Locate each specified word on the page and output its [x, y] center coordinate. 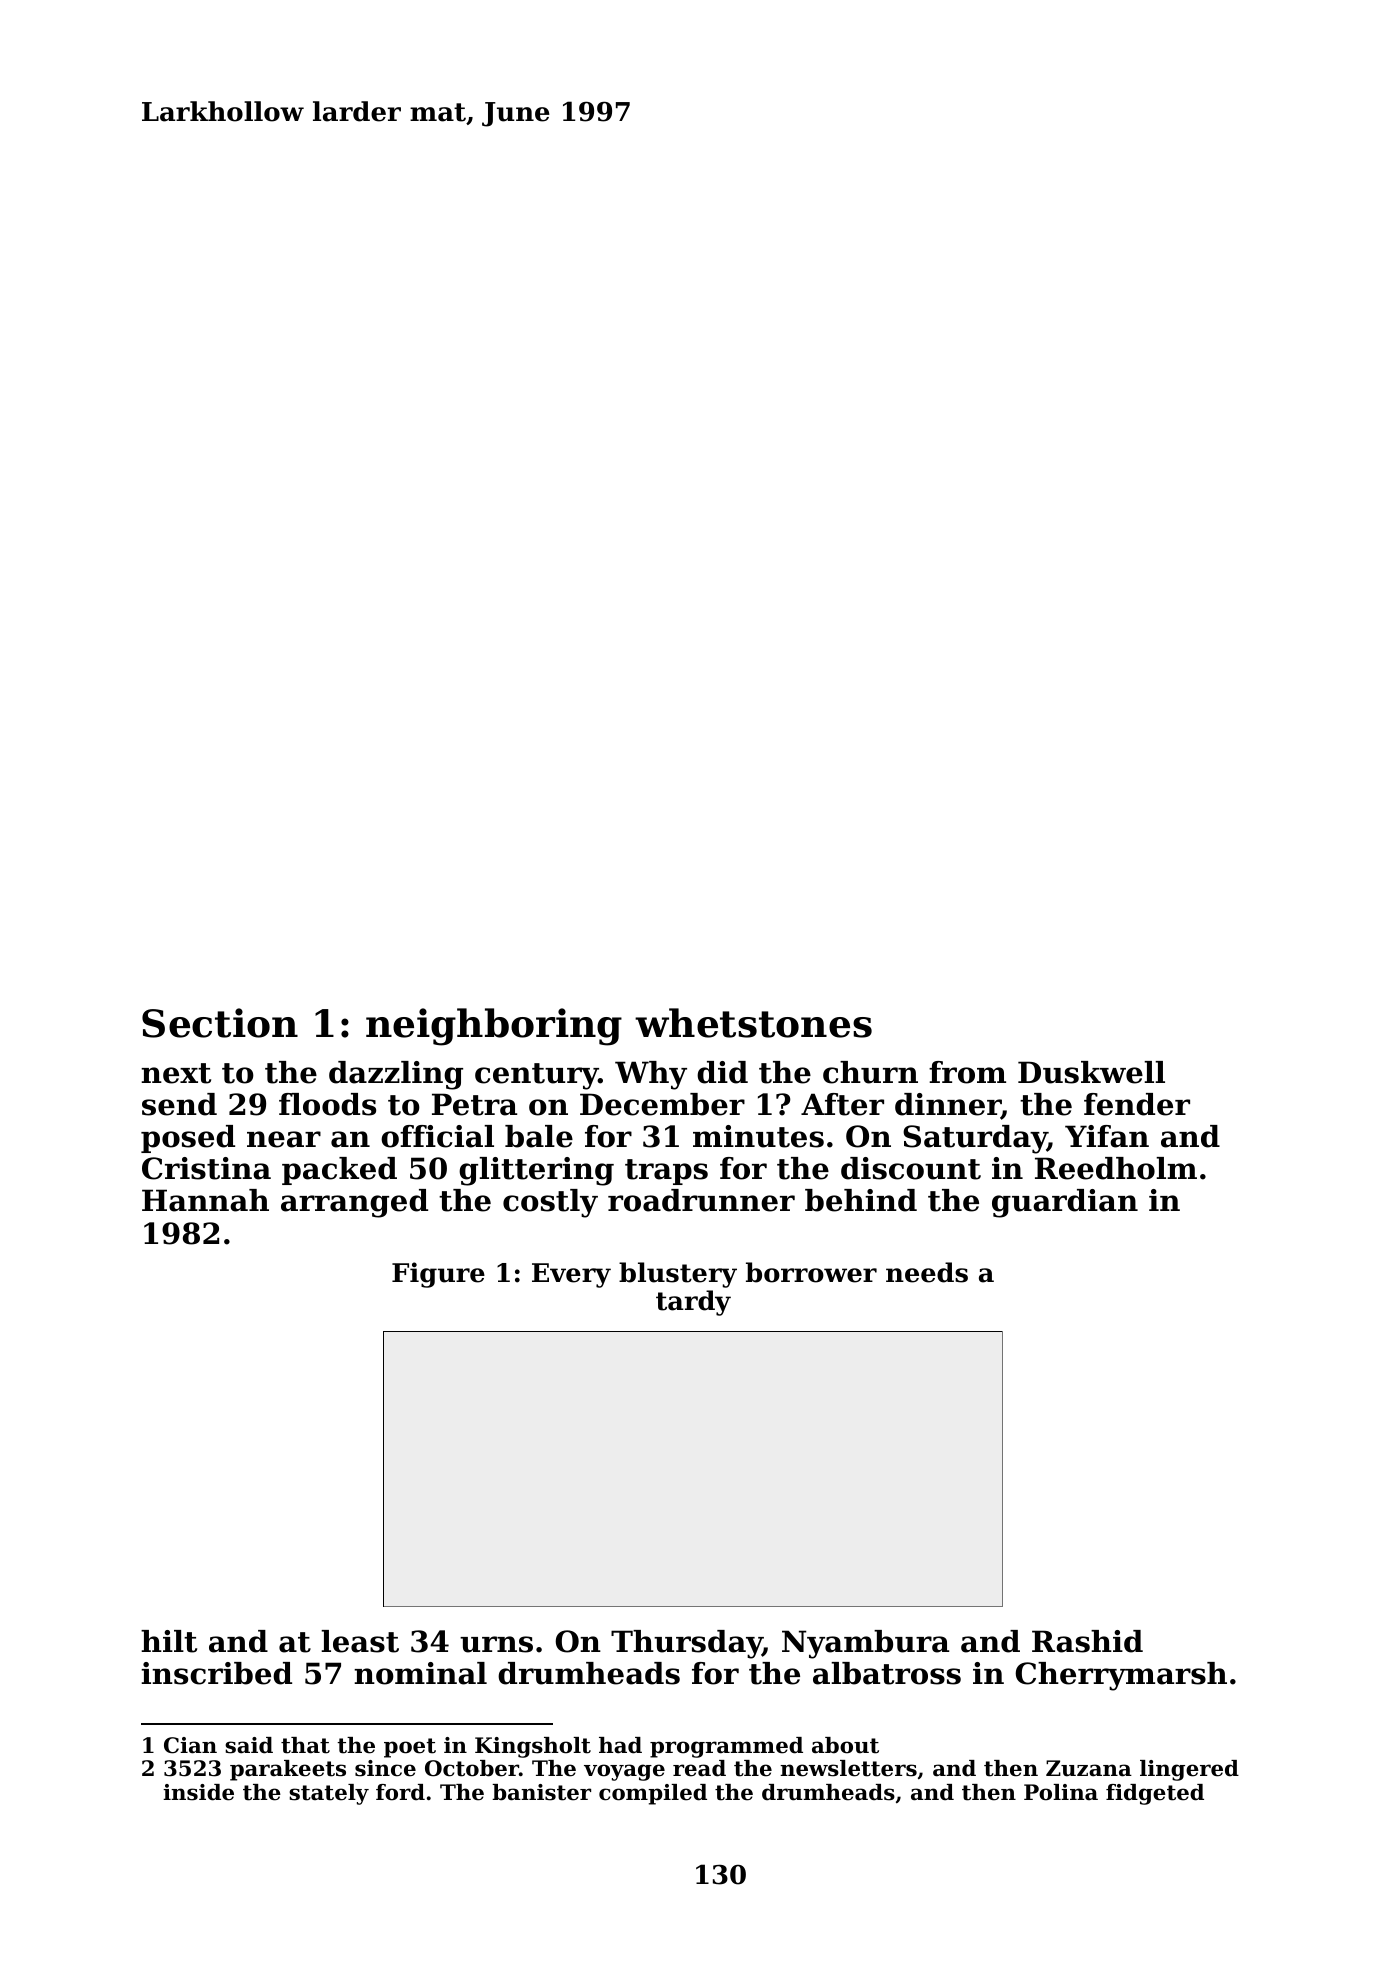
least [360, 1641]
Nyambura [865, 1644]
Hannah [205, 1200]
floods [327, 1104]
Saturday [975, 1139]
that [305, 1745]
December [662, 1104]
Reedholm [1116, 1168]
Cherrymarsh [1121, 1676]
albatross [887, 1673]
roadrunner [701, 1200]
